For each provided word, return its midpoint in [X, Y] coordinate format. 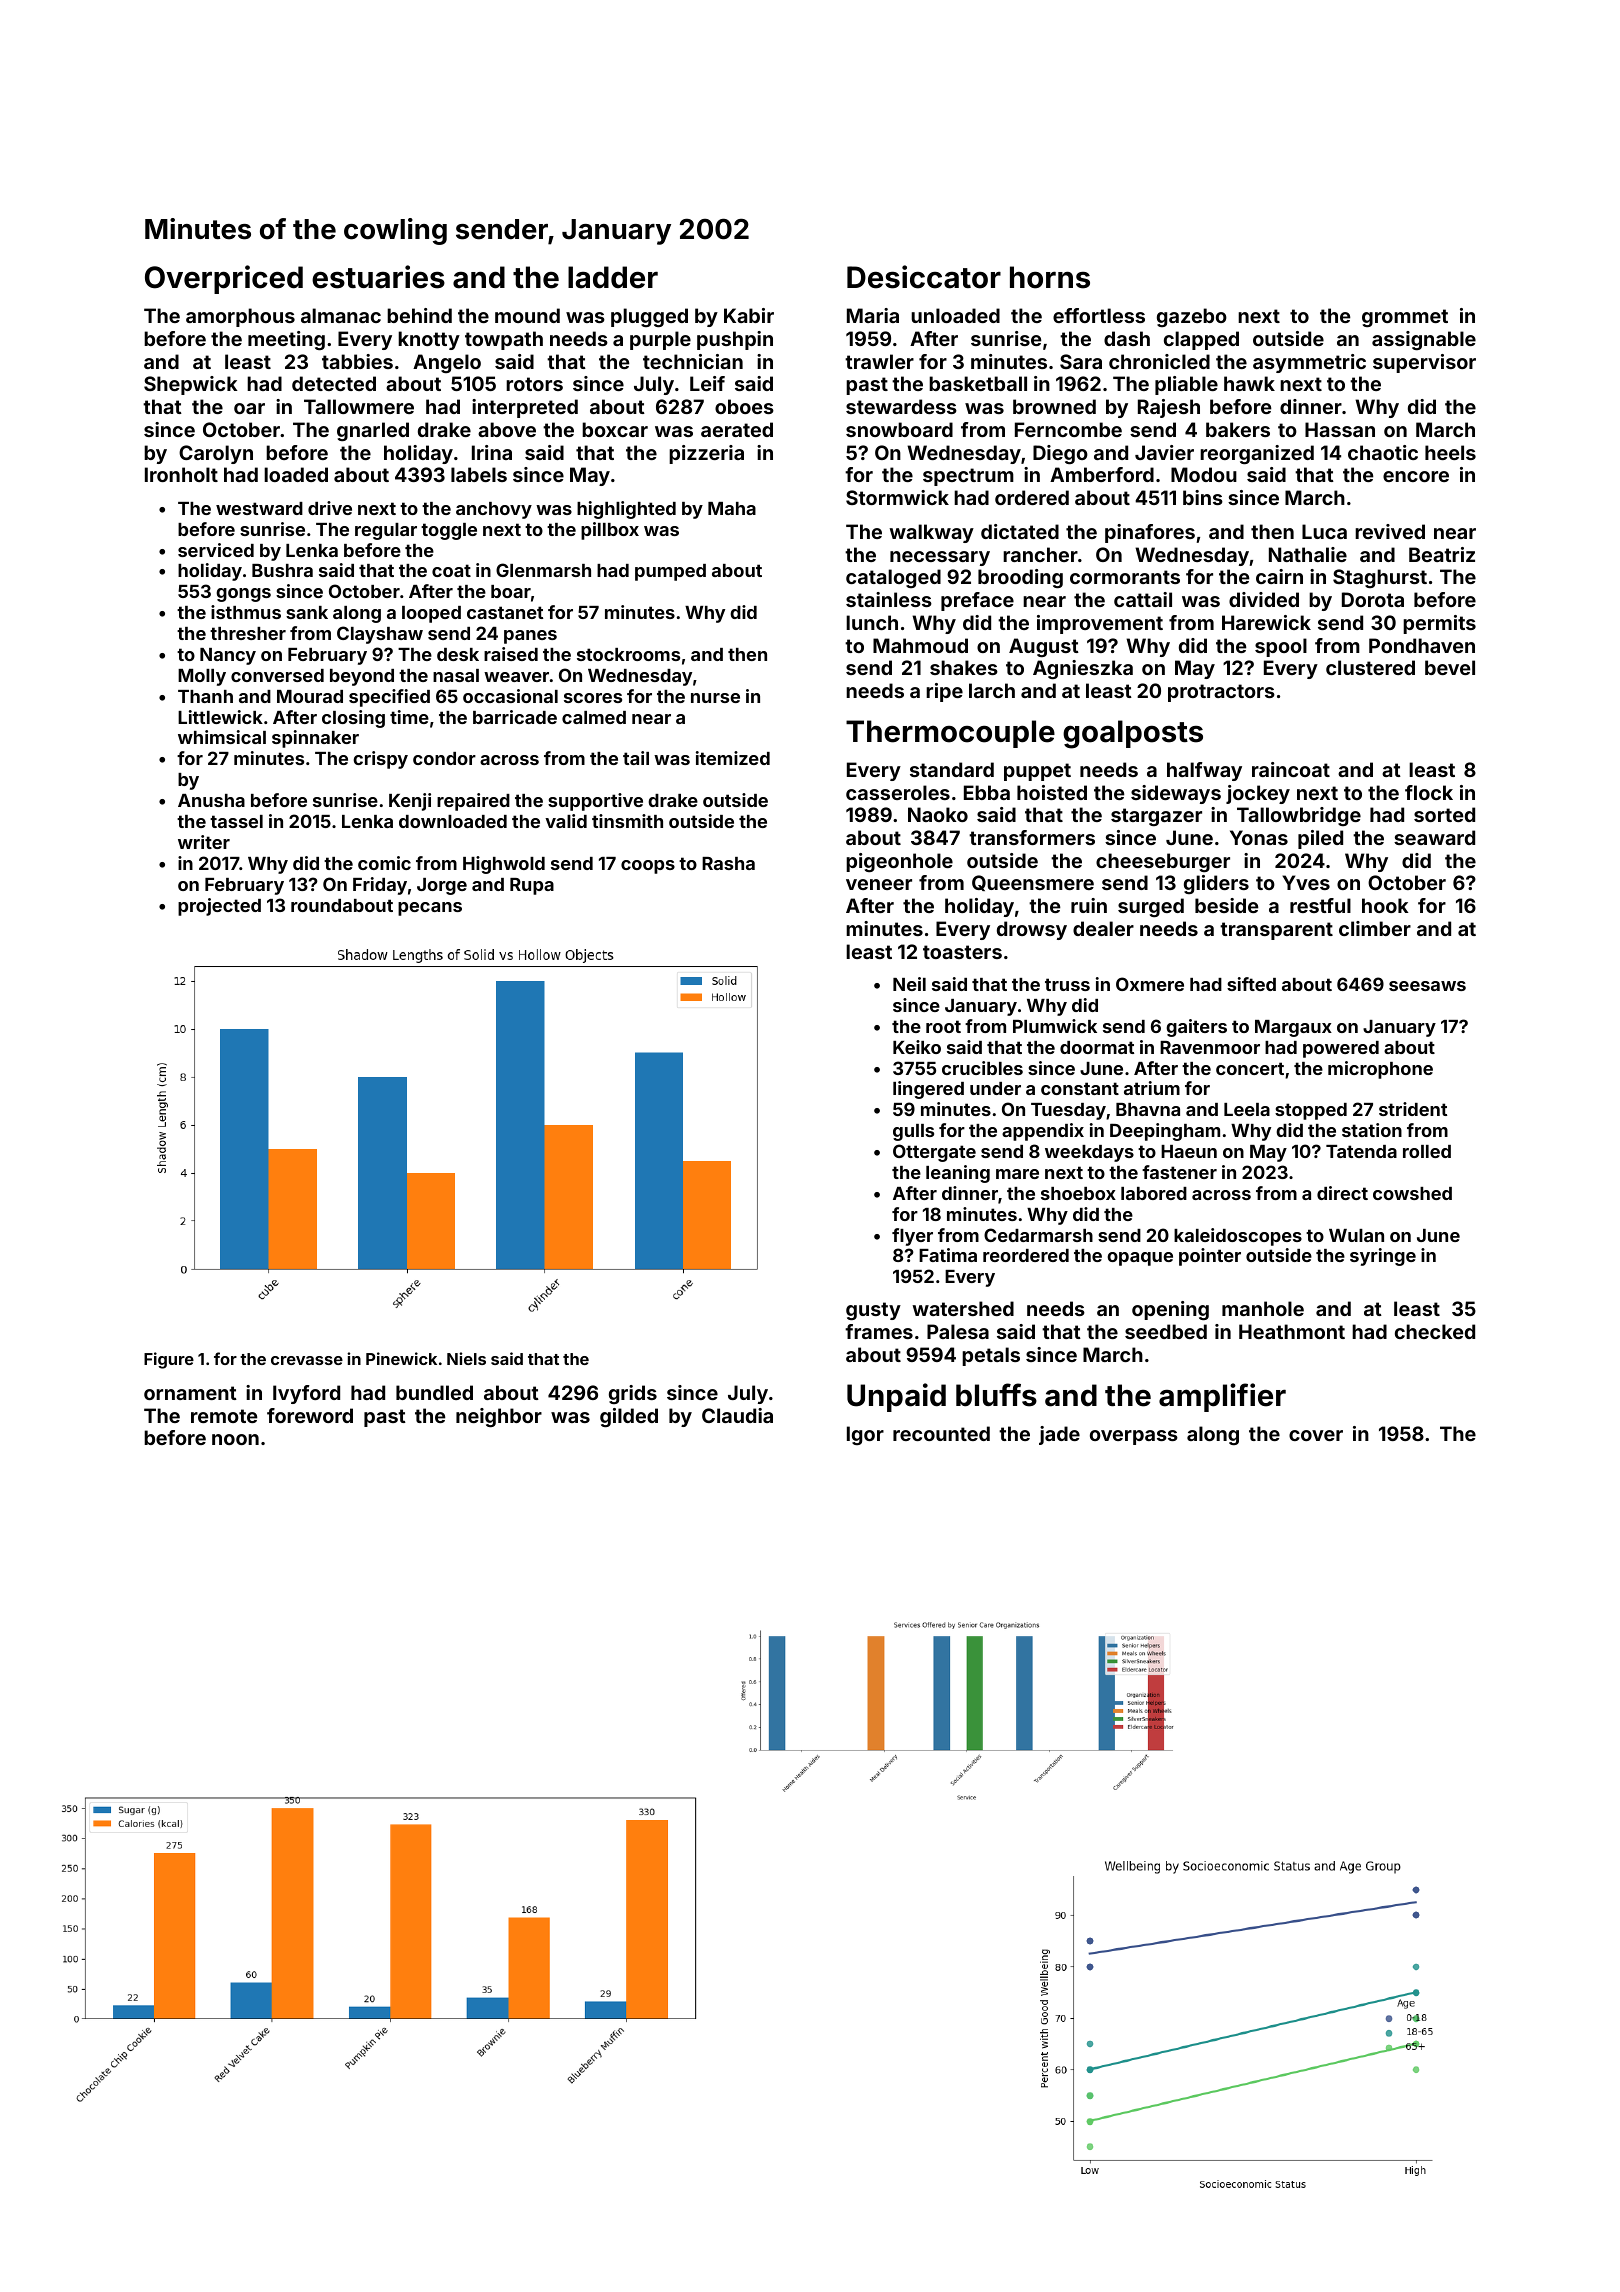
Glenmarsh [543, 570]
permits [1439, 624]
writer [204, 842]
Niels [466, 1358]
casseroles [898, 792]
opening [1170, 1310]
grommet [1405, 318]
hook [1385, 905]
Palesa [958, 1331]
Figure [169, 1360]
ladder [613, 277]
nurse [715, 698]
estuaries [378, 277]
